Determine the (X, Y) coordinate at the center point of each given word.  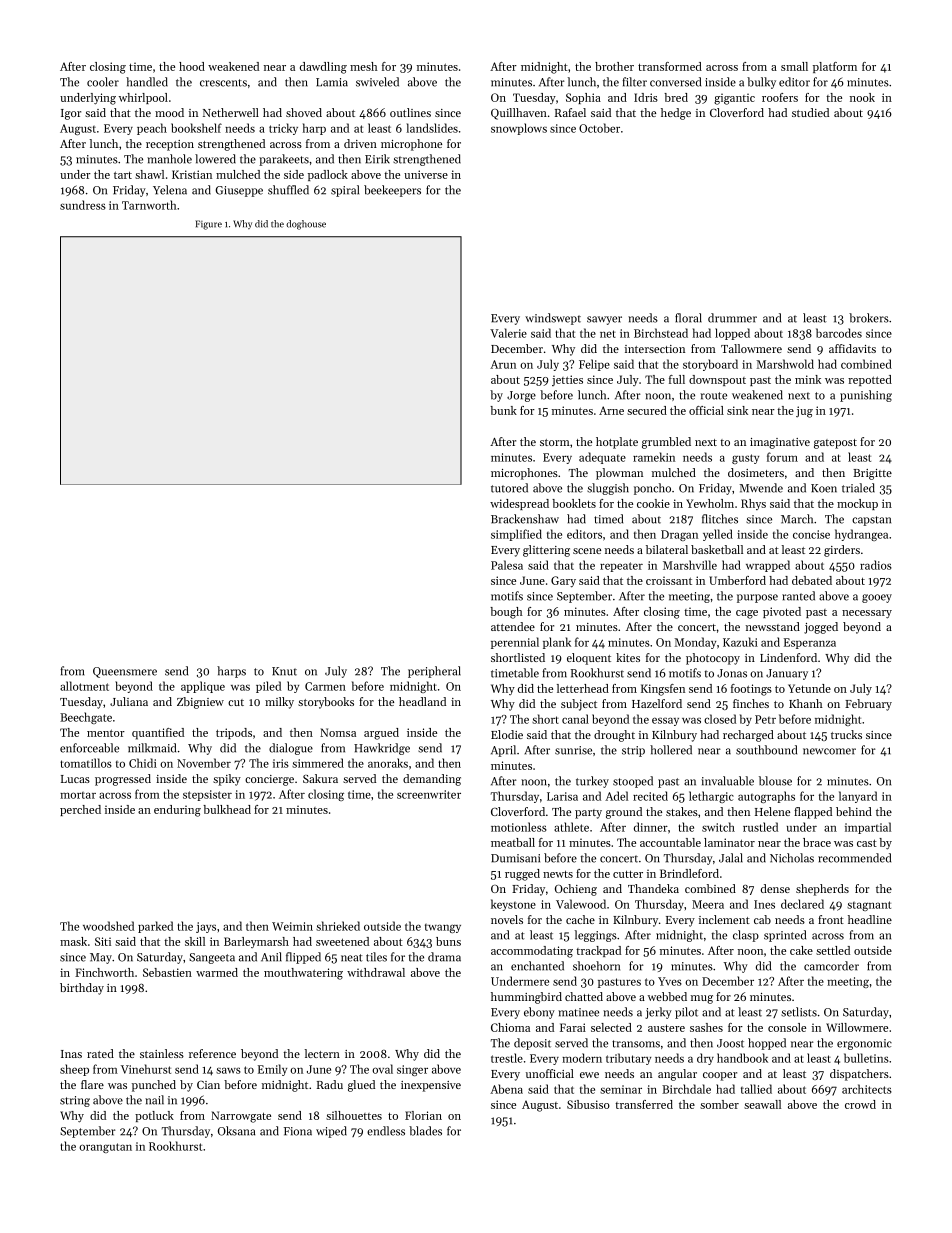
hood (192, 66)
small (794, 66)
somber (719, 1104)
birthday (82, 989)
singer (412, 1070)
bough (506, 613)
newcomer (829, 751)
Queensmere (125, 672)
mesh (364, 66)
